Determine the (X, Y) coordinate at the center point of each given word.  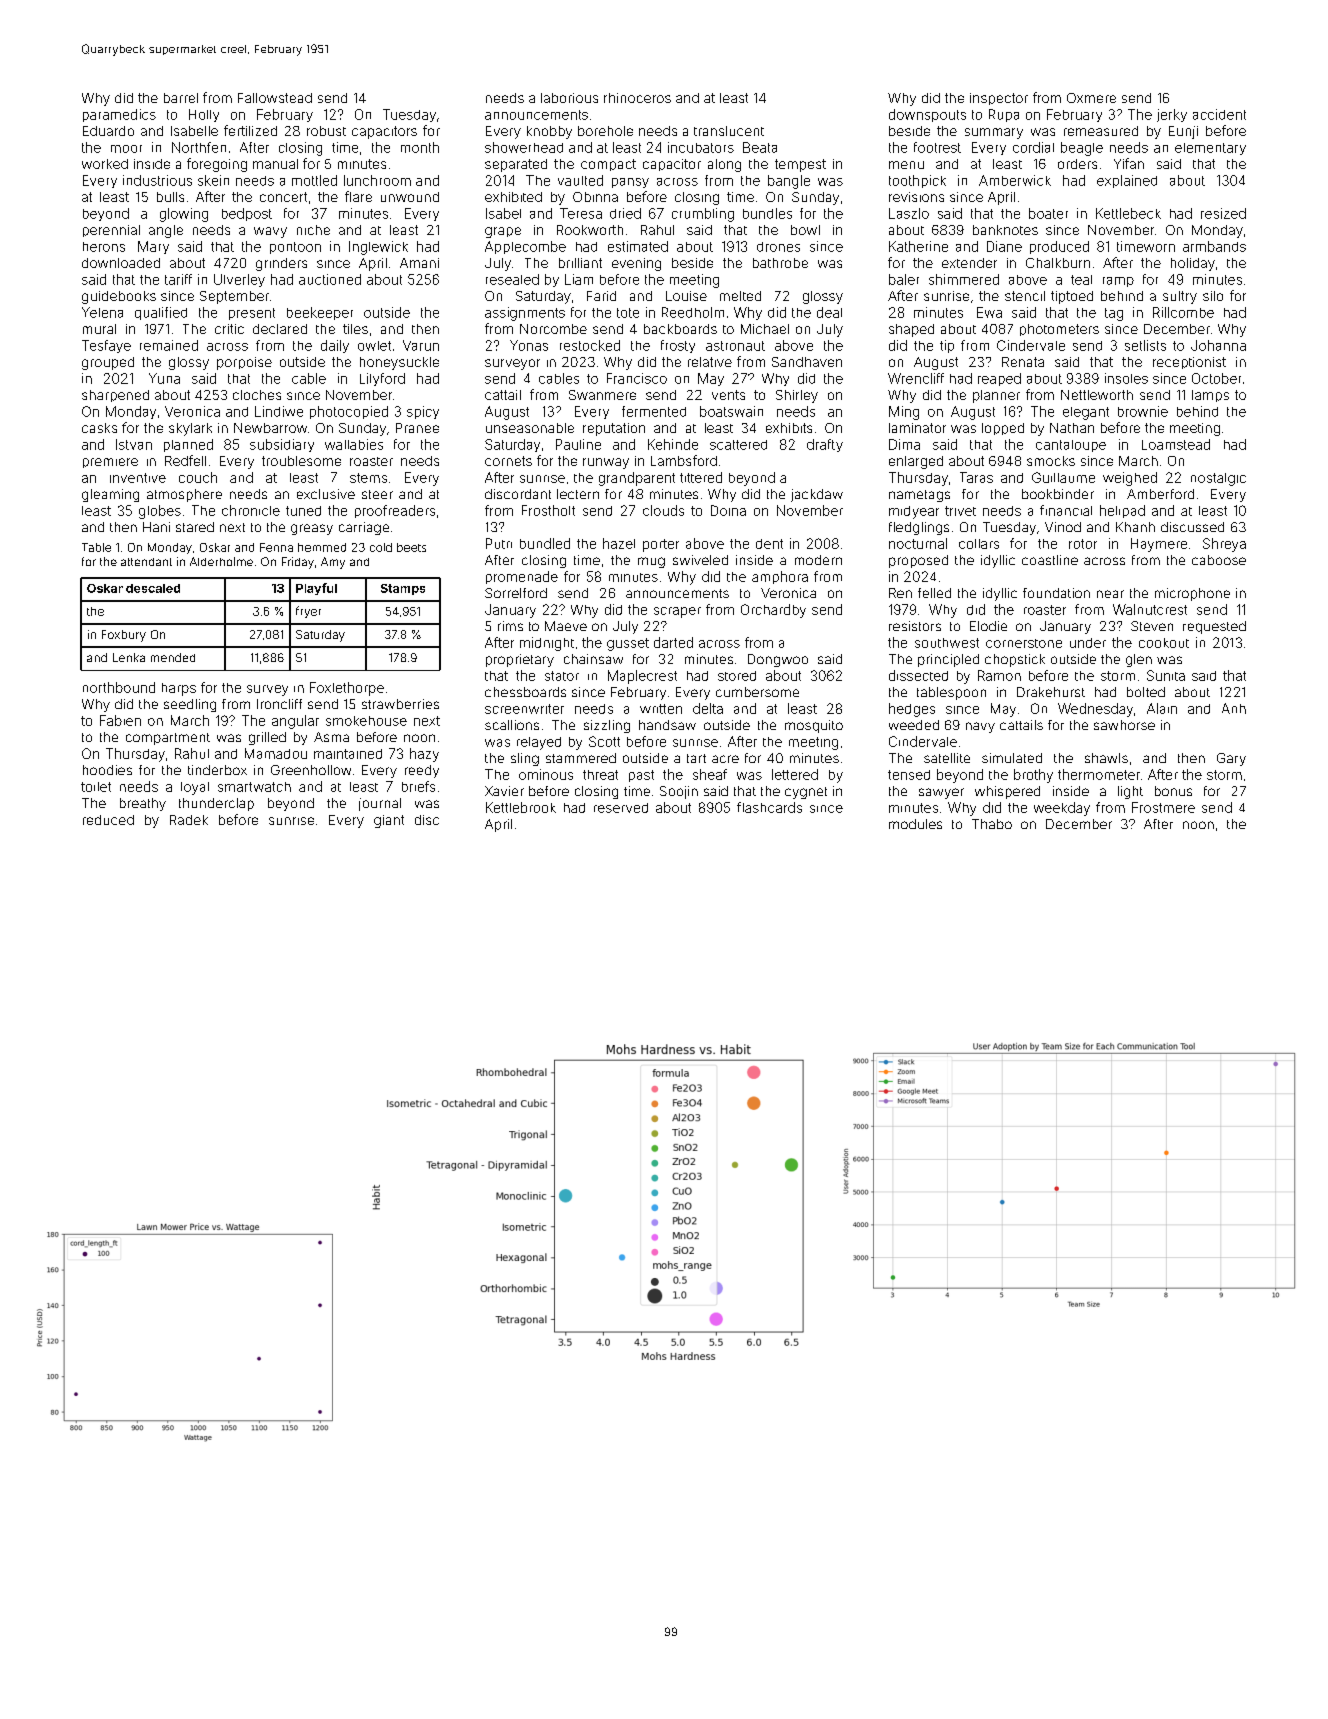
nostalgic (1218, 479)
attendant (146, 562)
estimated (638, 246)
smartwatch (254, 787)
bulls (170, 197)
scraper (677, 612)
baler (904, 279)
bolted (1146, 692)
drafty (825, 445)
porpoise (244, 363)
